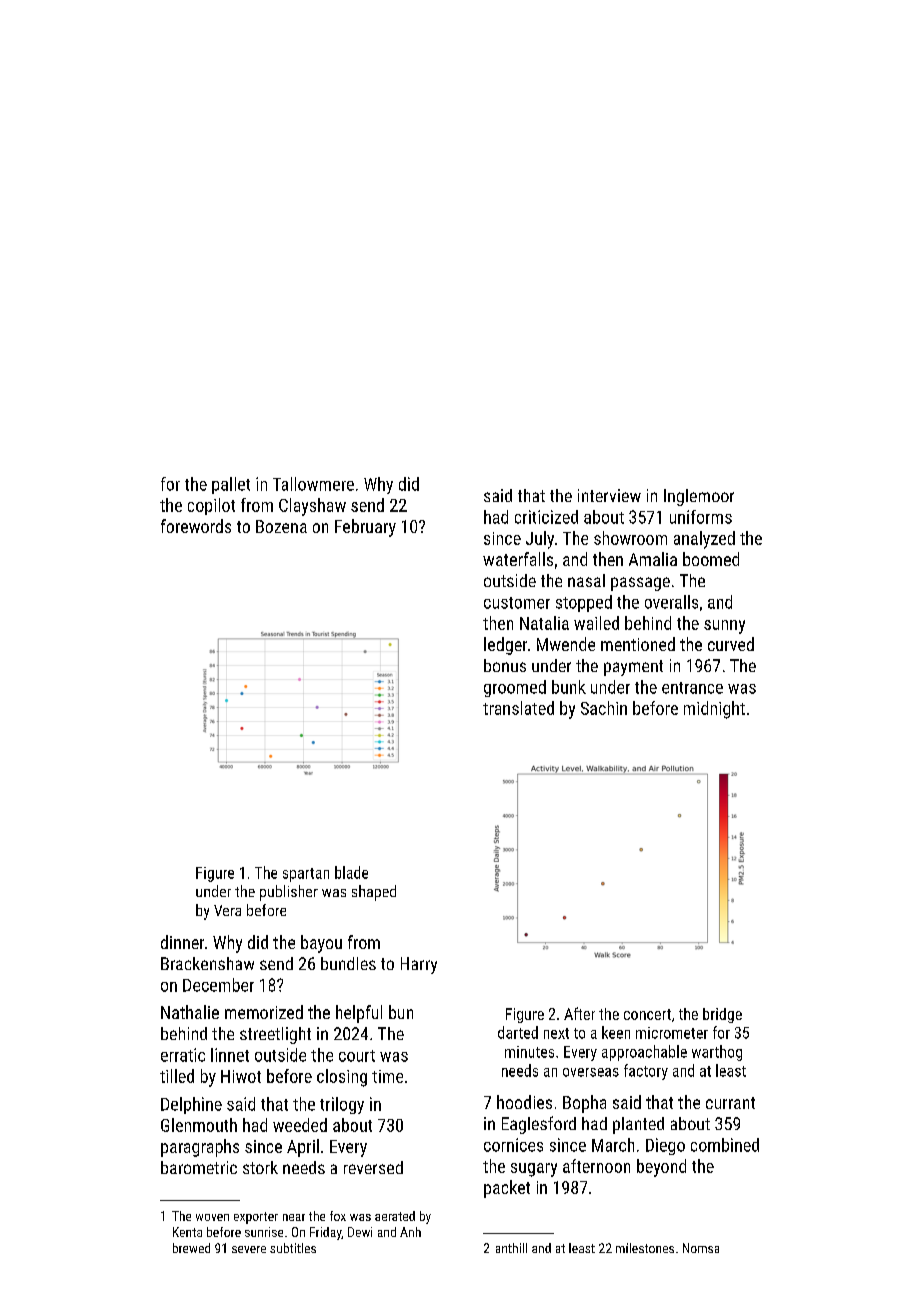  What do you see at coordinates (191, 1248) in the screenshot?
I see `brewed` at bounding box center [191, 1248].
